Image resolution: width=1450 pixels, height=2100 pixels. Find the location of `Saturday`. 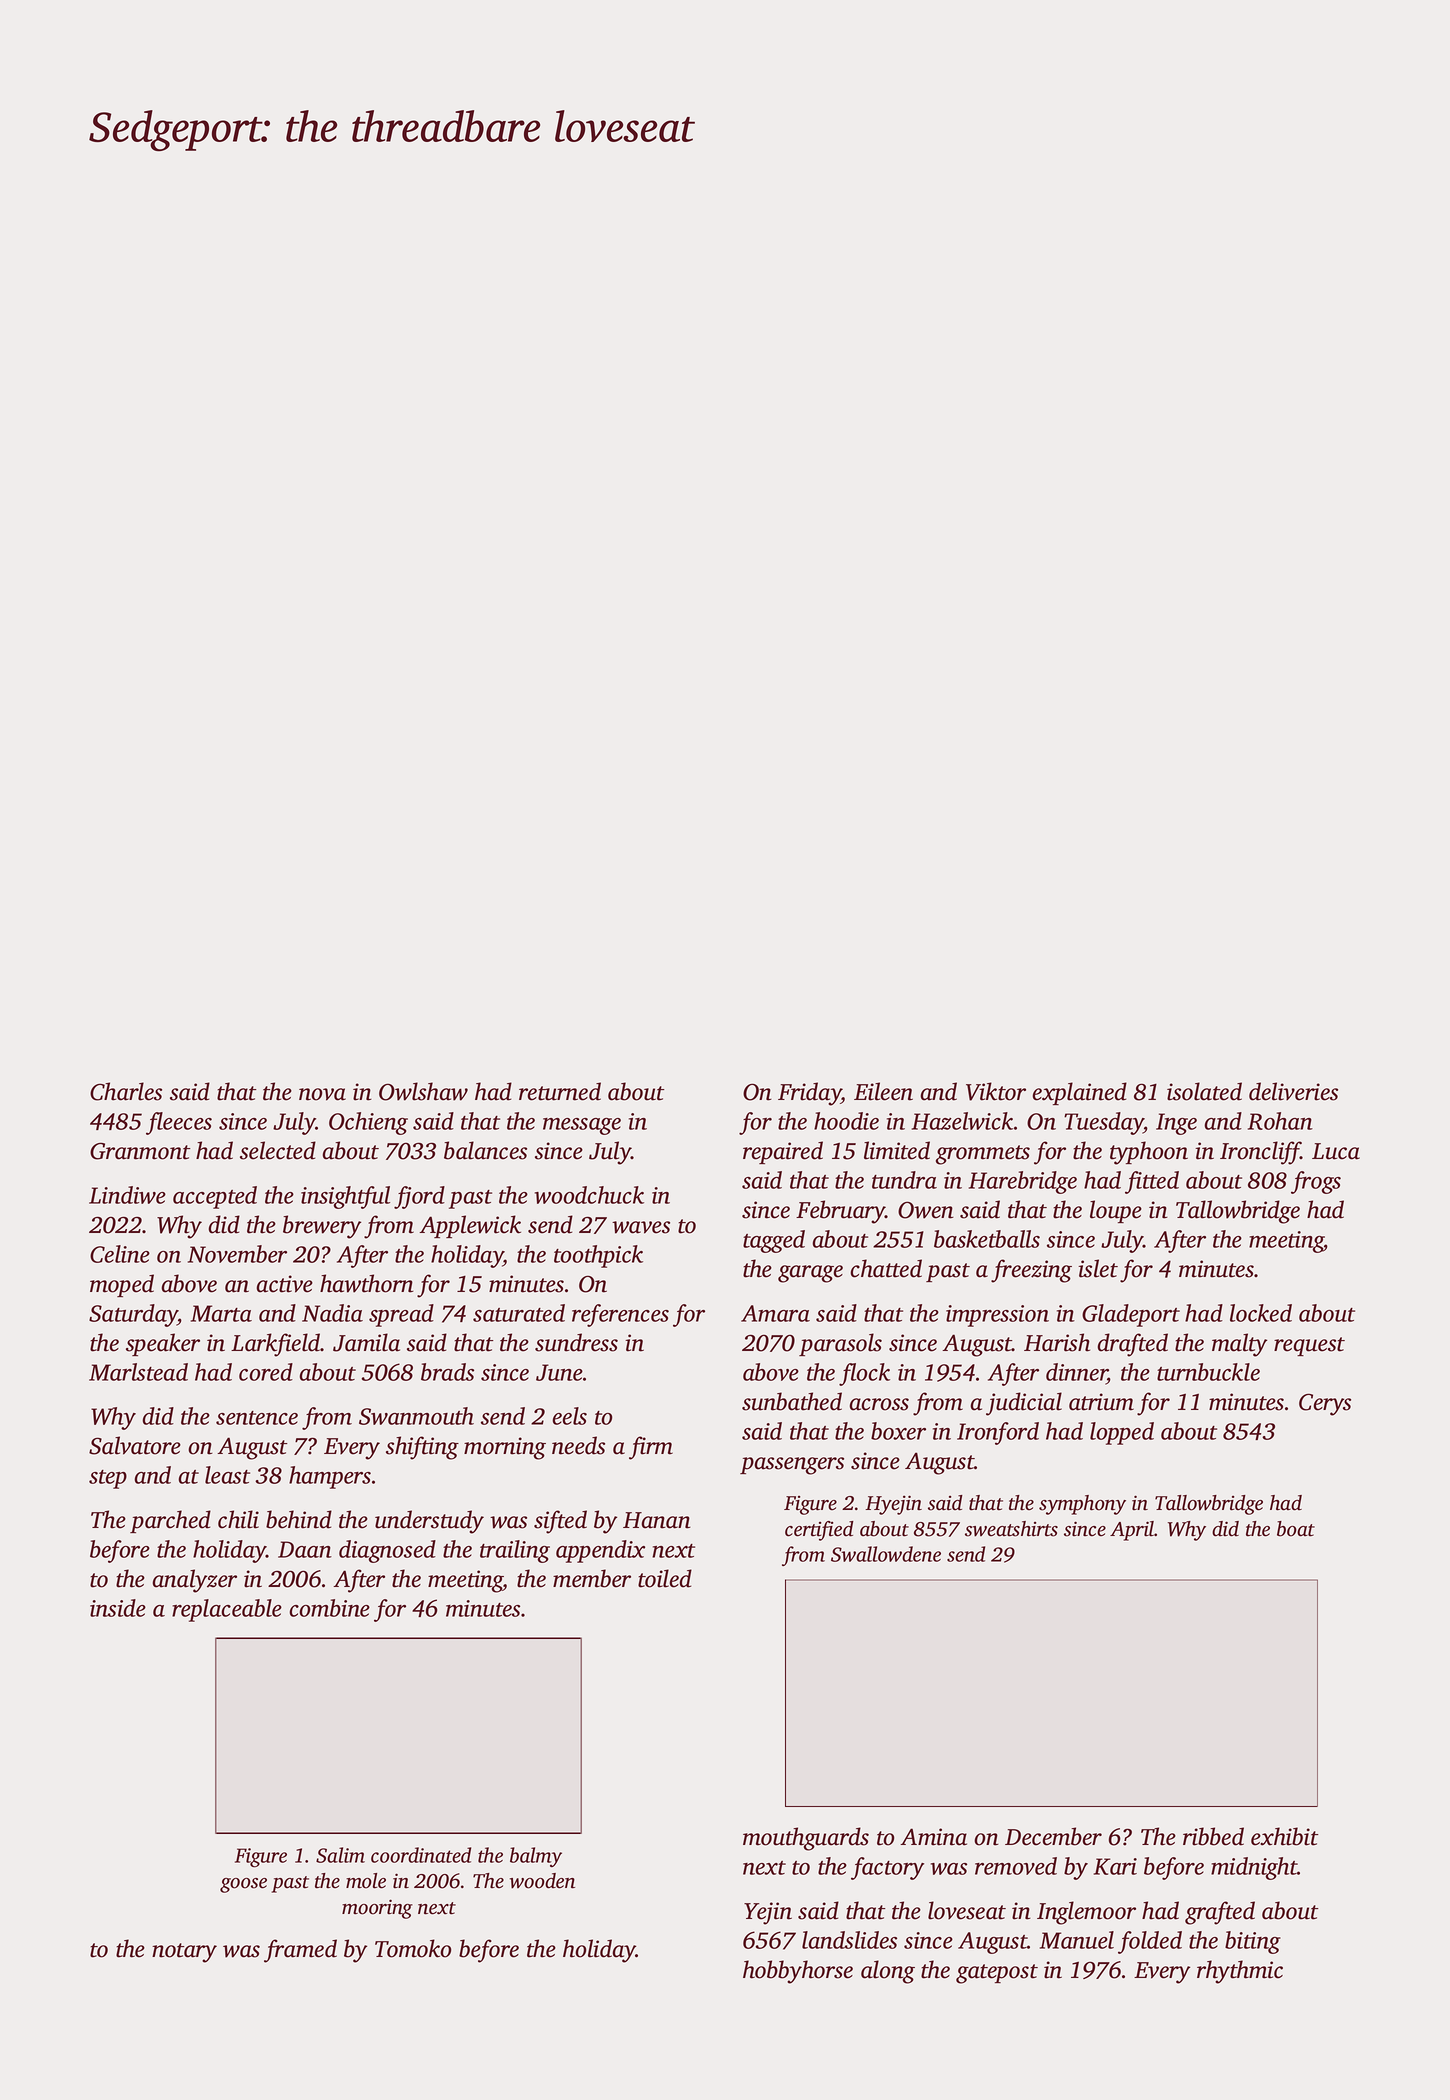

Saturday is located at coordinates (133, 1315).
